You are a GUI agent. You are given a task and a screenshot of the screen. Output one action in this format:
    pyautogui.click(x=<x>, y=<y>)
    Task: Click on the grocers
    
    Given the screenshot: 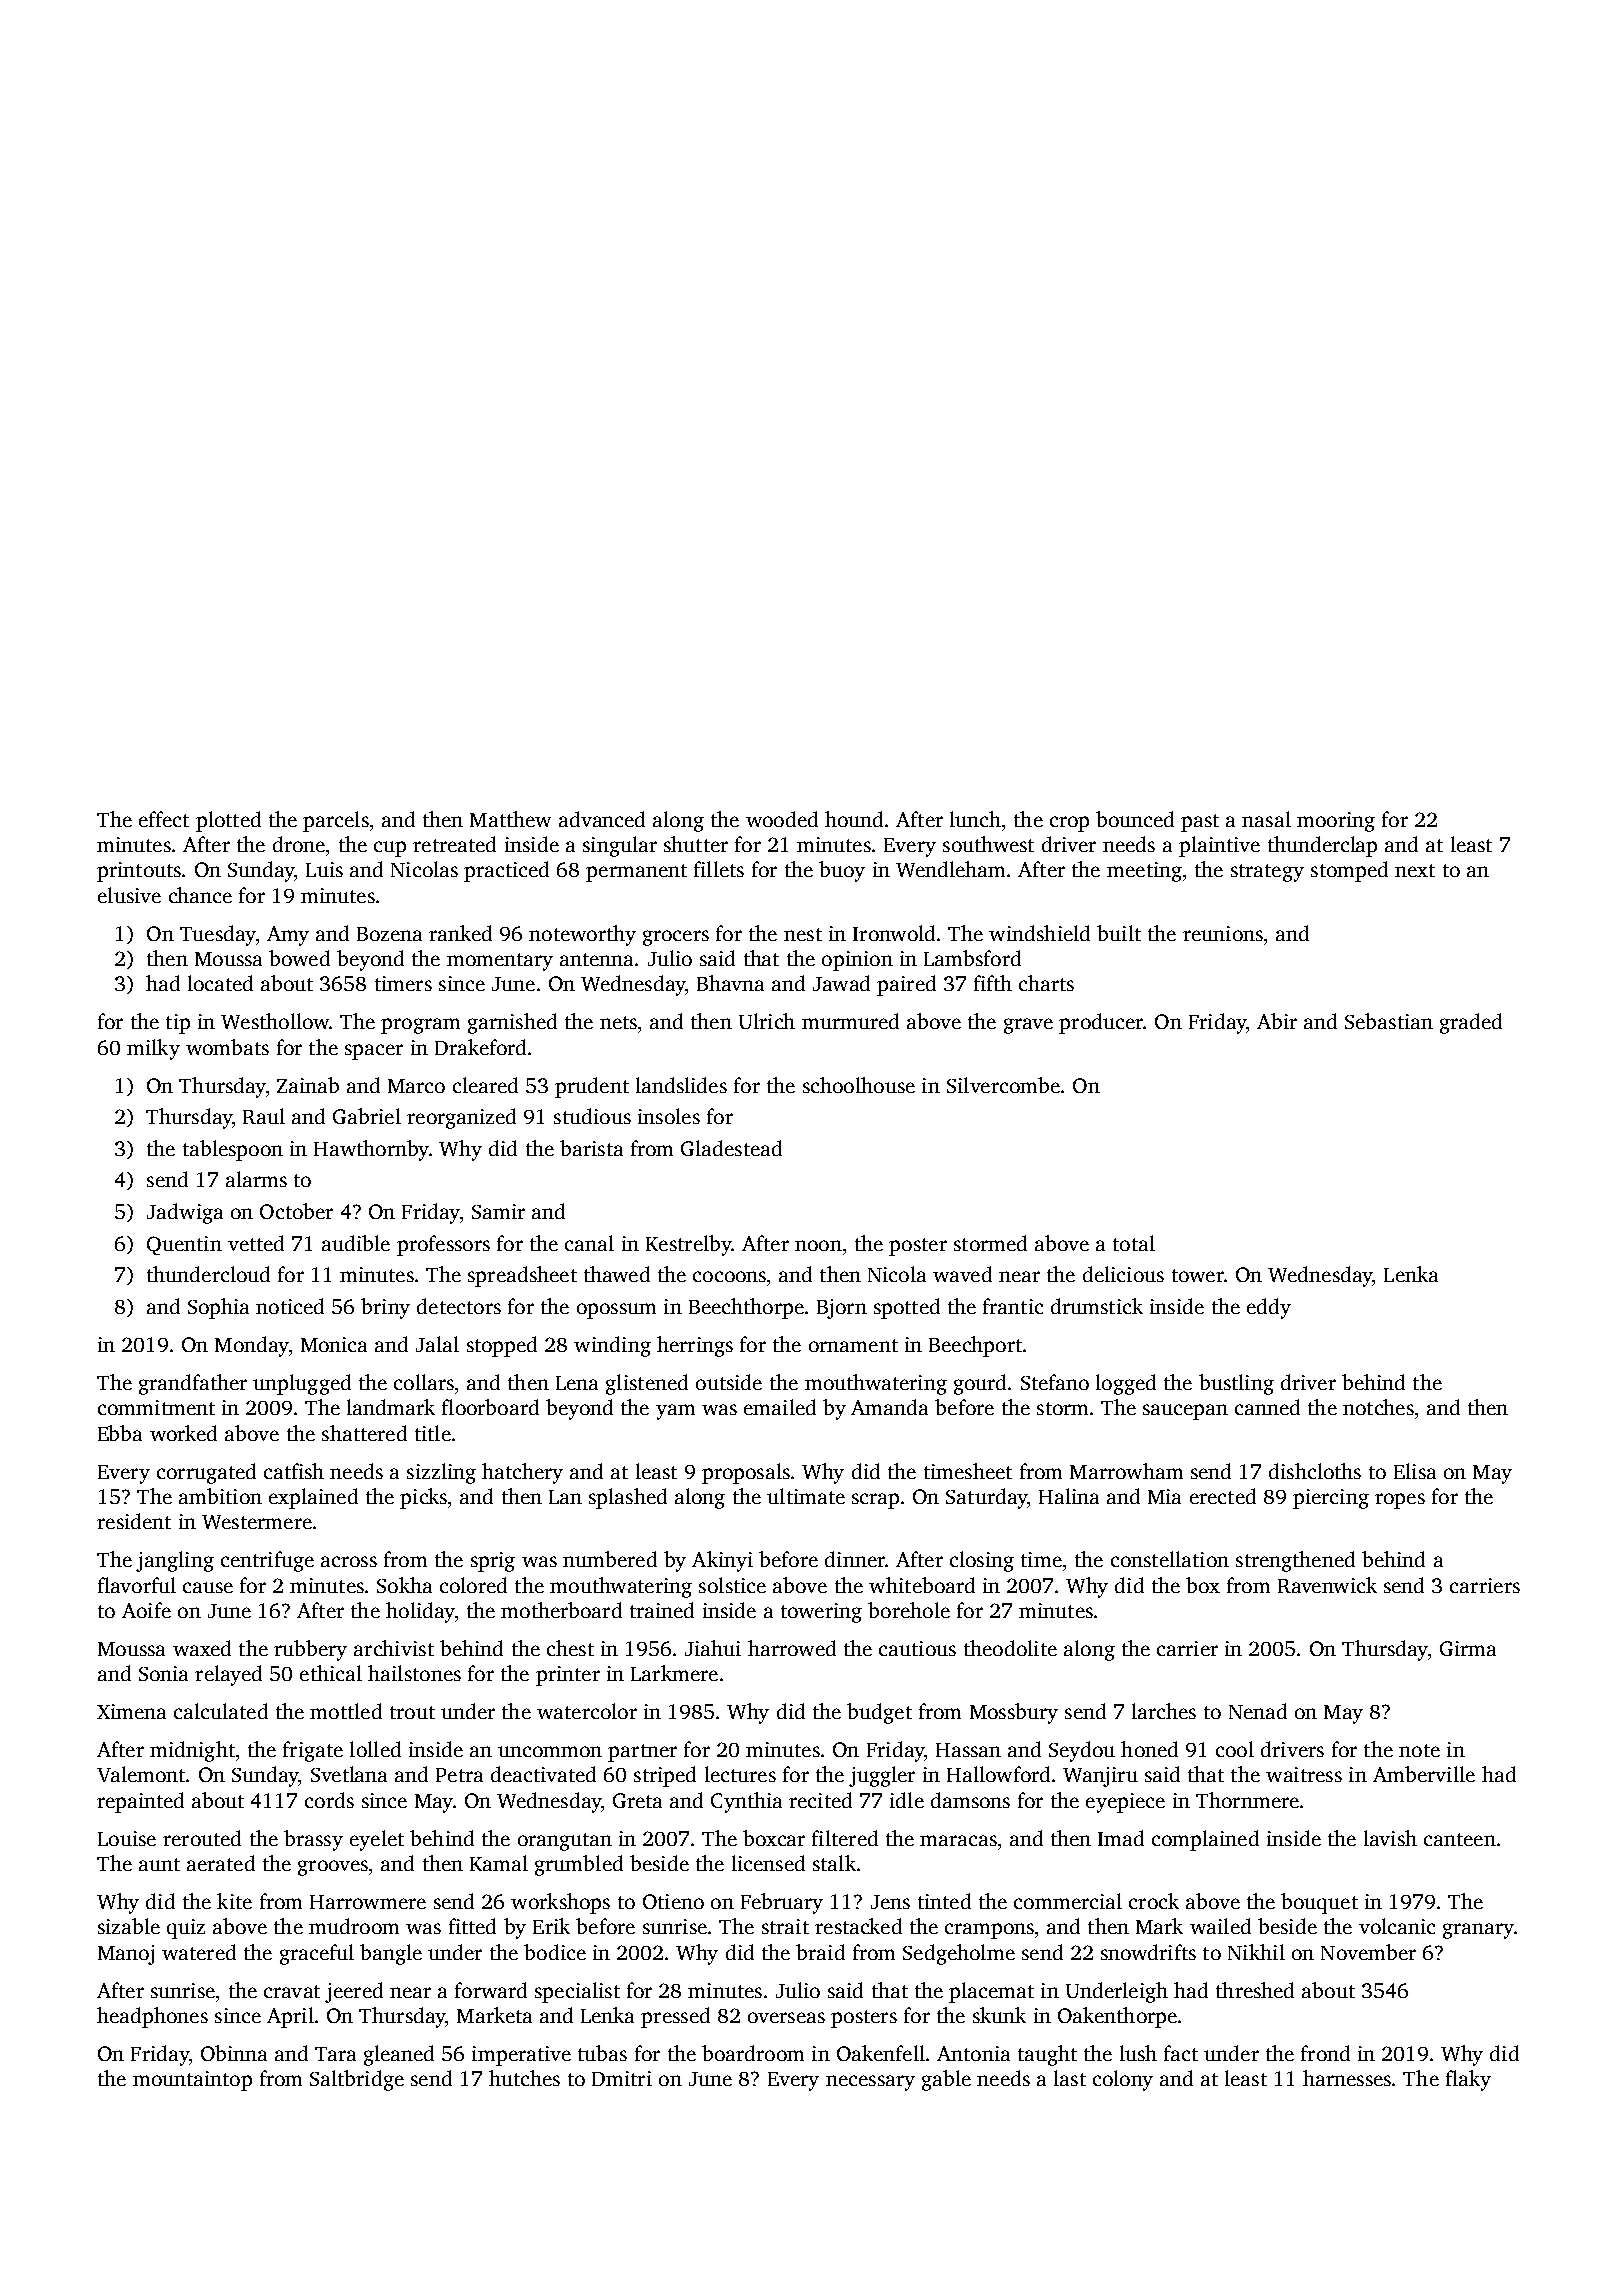 What is the action you would take?
    pyautogui.click(x=676, y=938)
